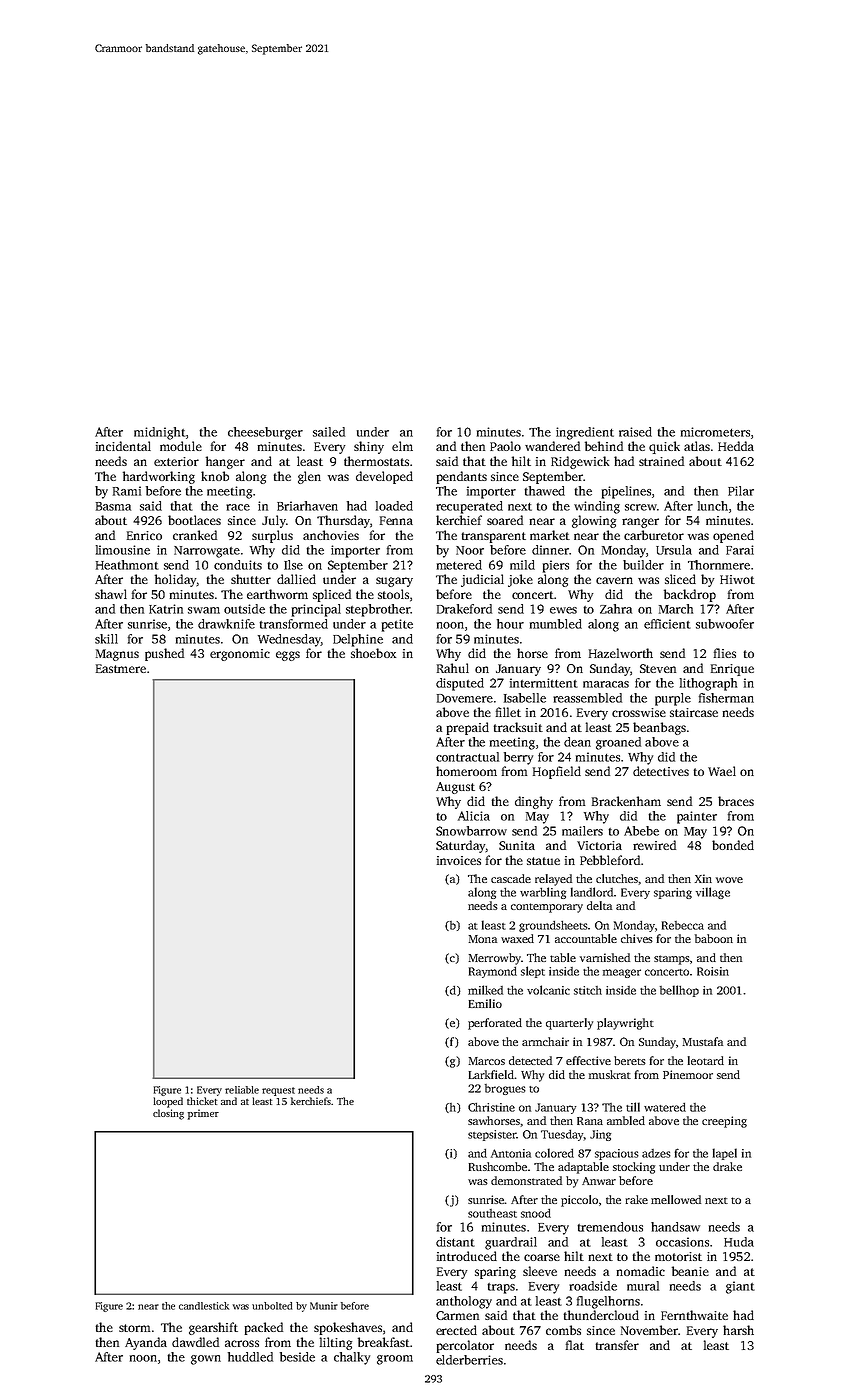 This image has width=849, height=1400. Describe the element at coordinates (530, 1060) in the image. I see `detected` at that location.
